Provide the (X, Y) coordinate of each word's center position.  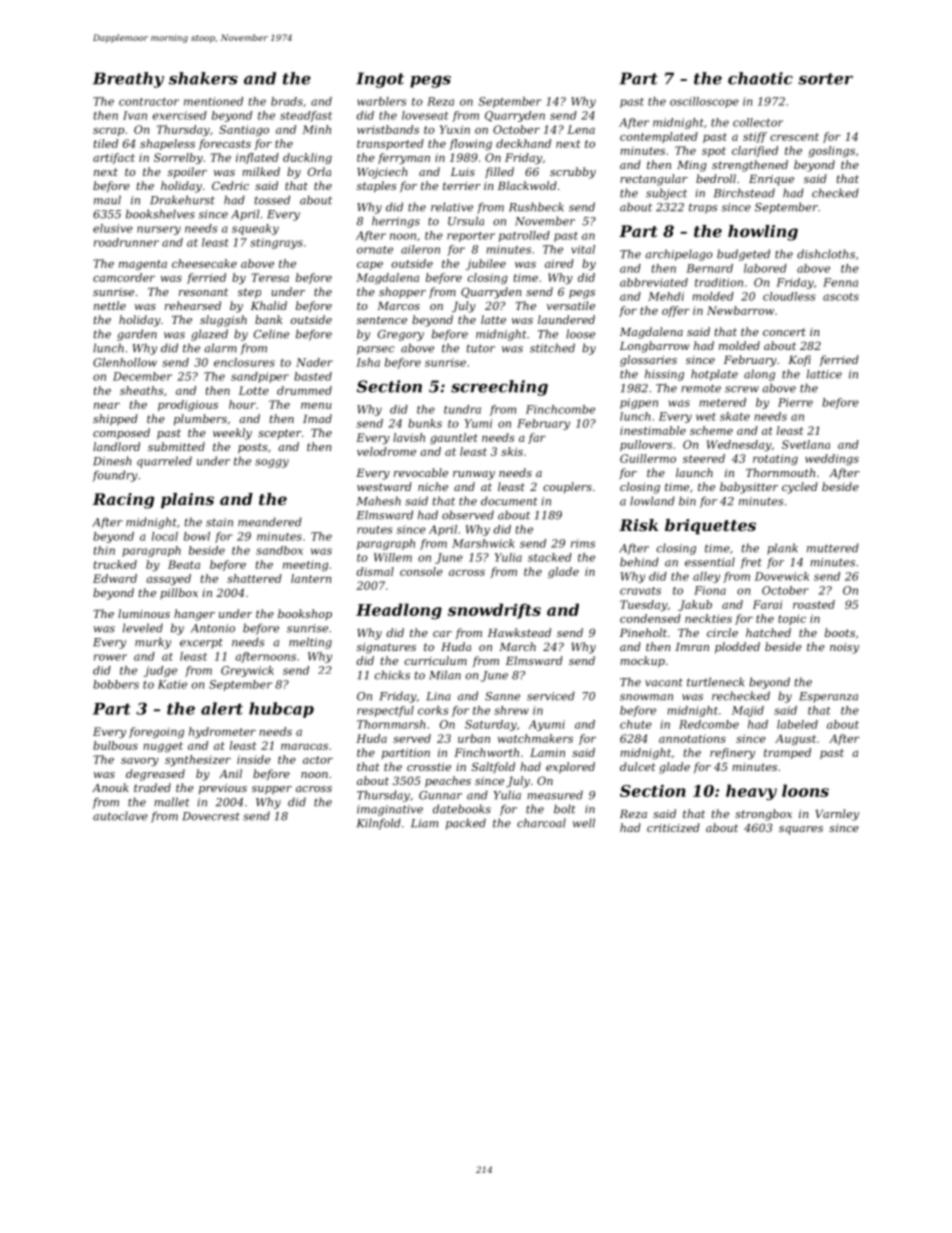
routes (375, 530)
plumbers (200, 420)
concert (784, 332)
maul (107, 200)
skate (735, 416)
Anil (230, 773)
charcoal (541, 823)
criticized (673, 827)
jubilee (486, 264)
